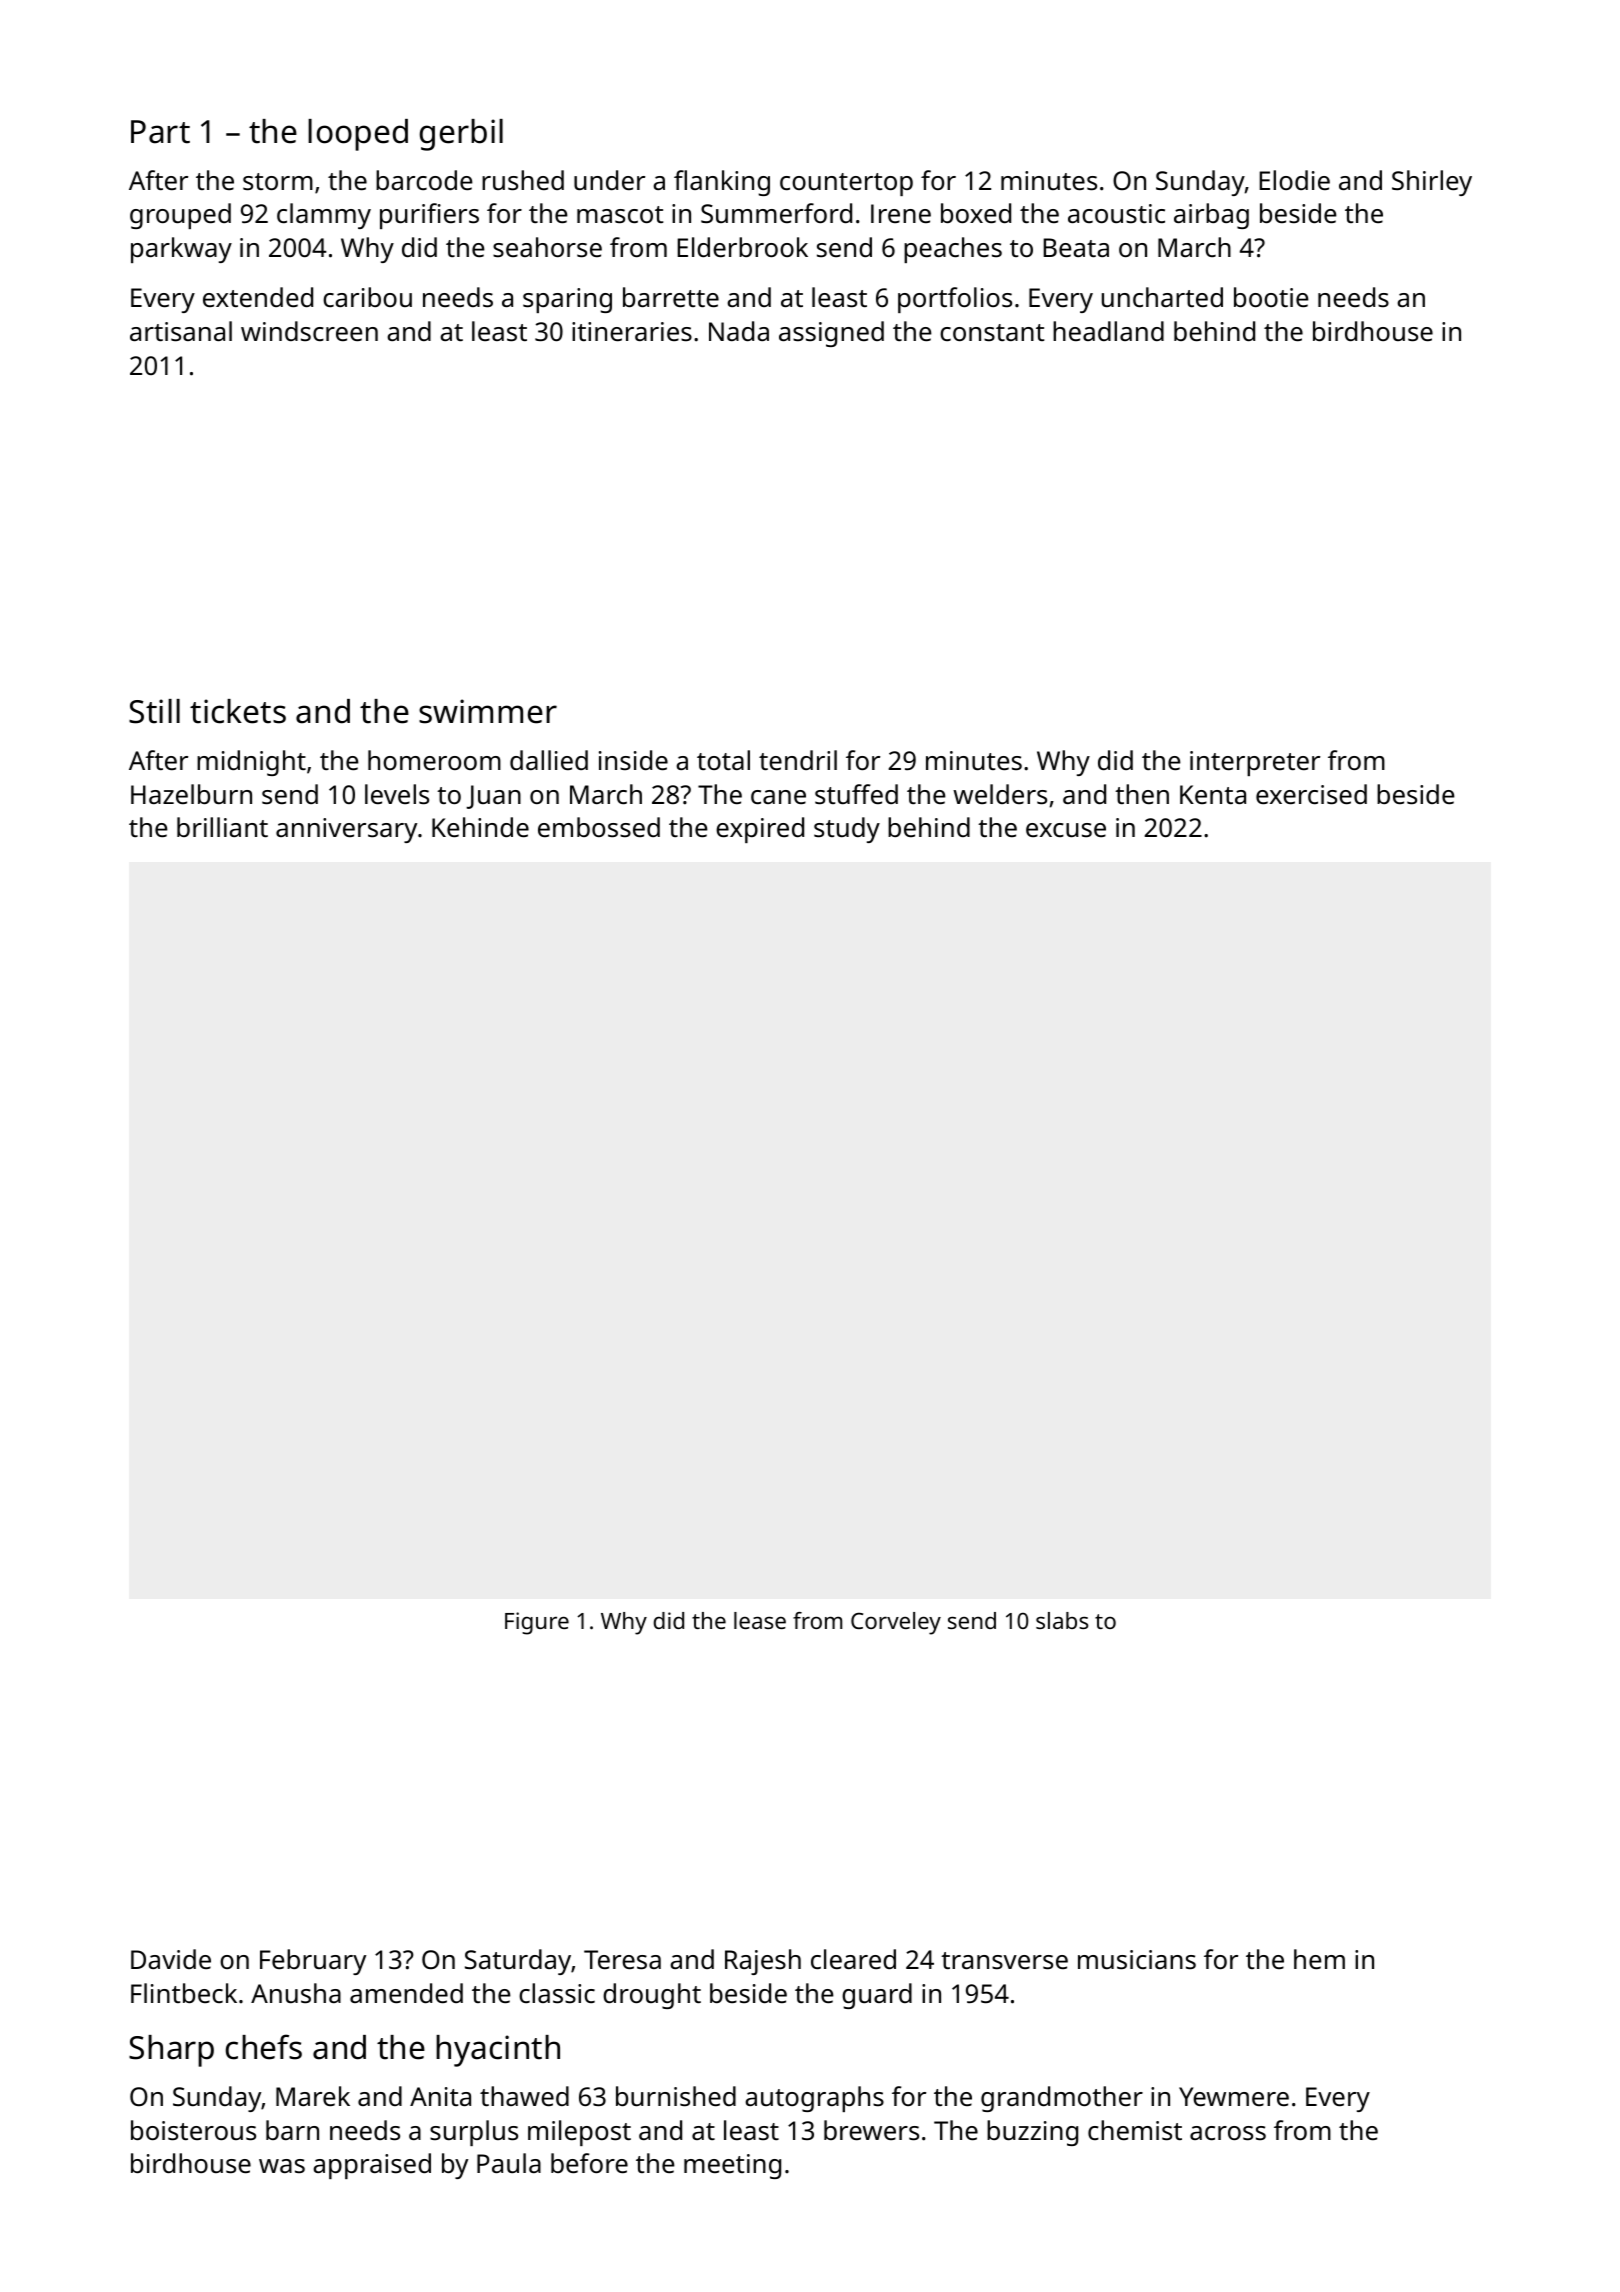  I want to click on stuffed, so click(856, 794).
